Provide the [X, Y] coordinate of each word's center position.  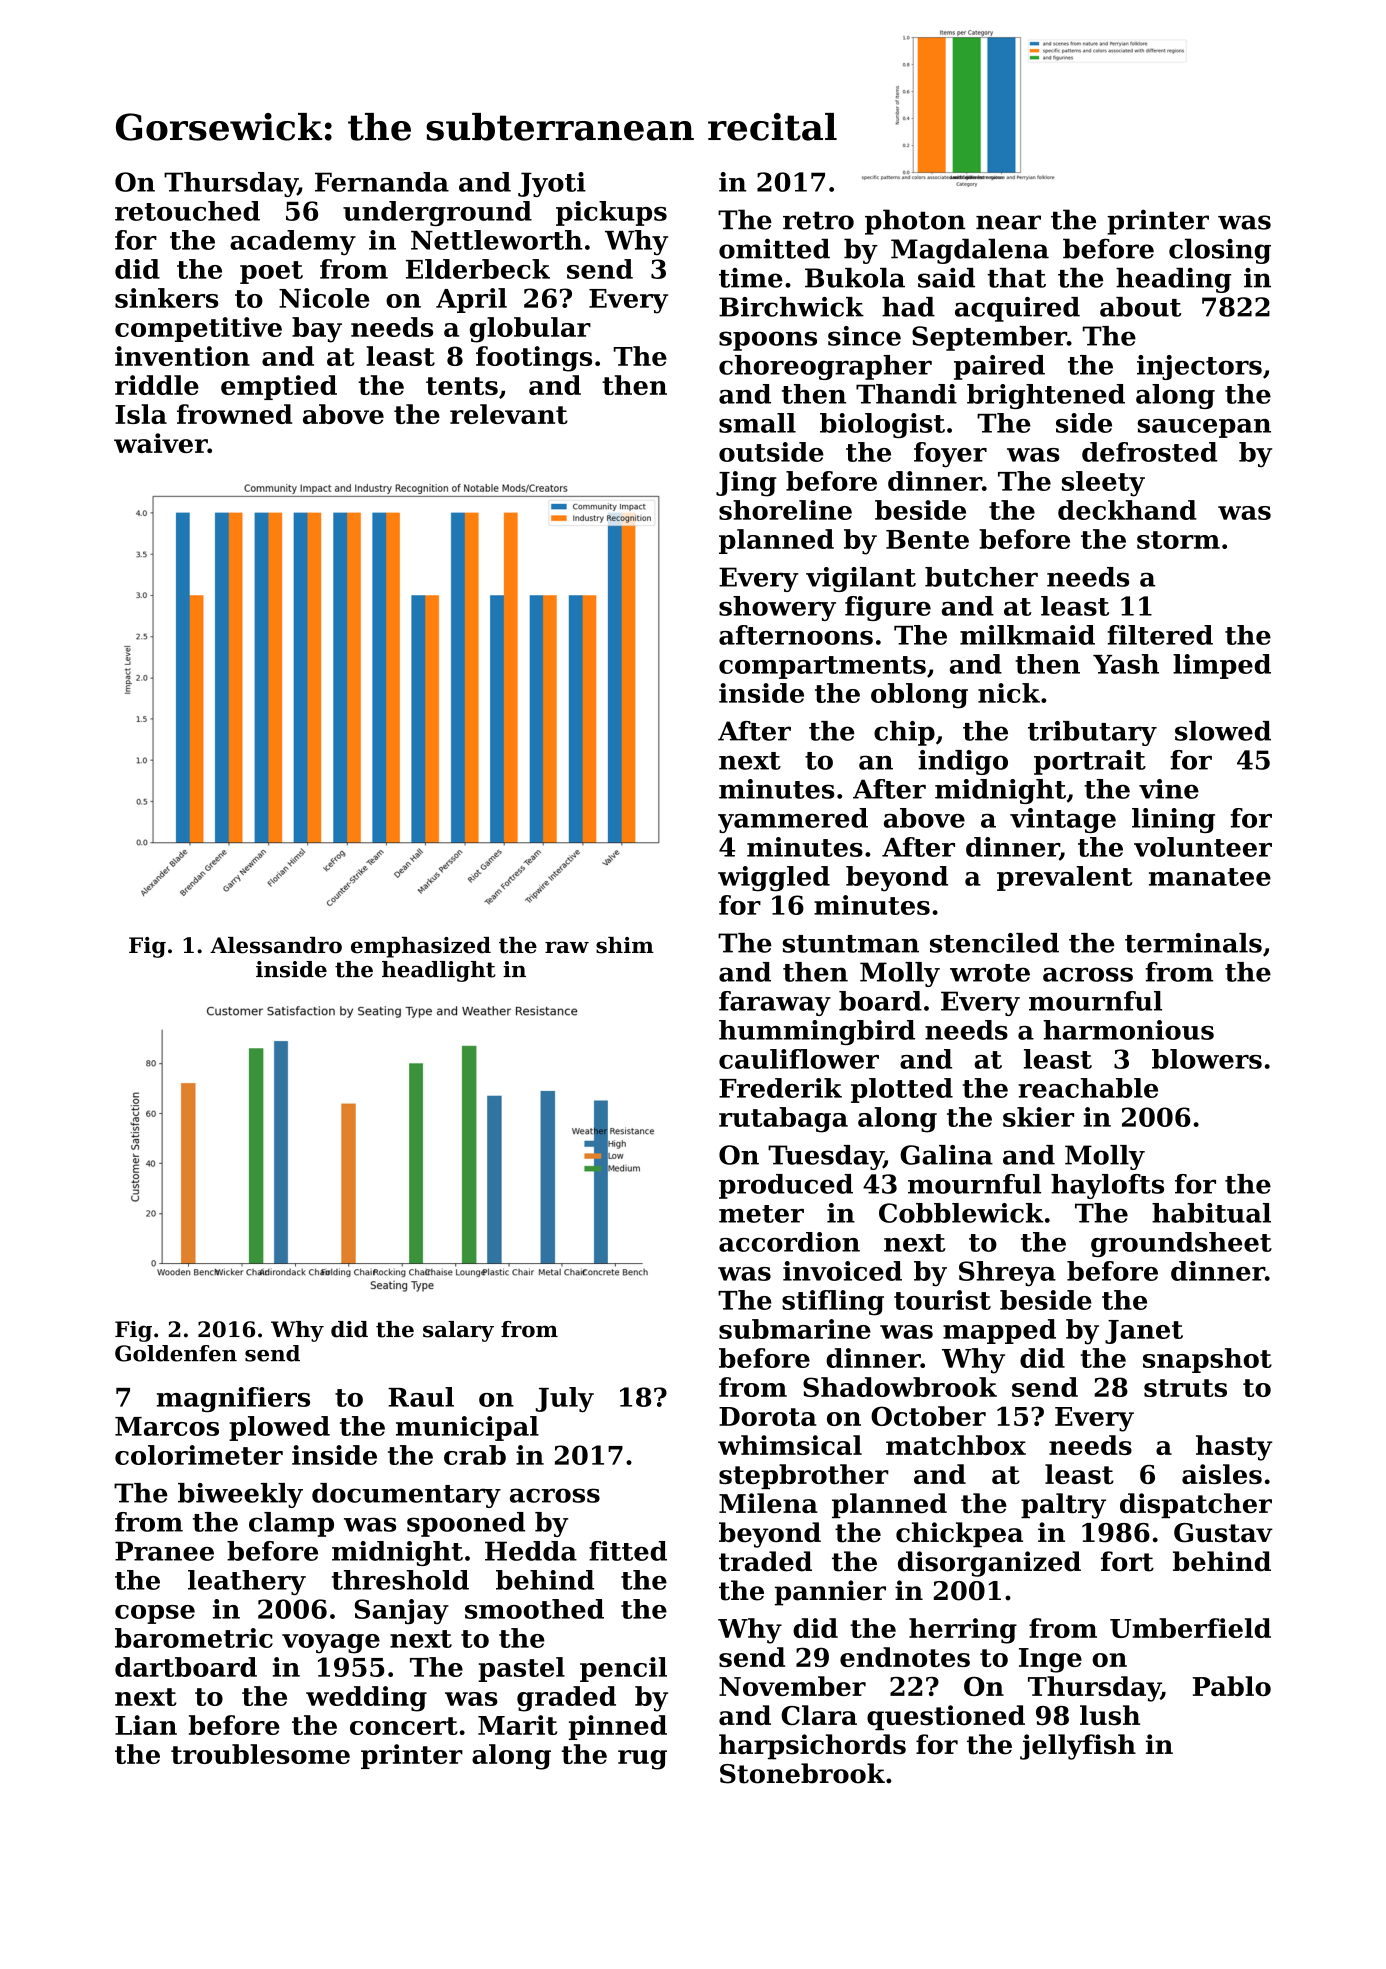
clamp [291, 1524]
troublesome [260, 1754]
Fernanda [382, 182]
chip [904, 733]
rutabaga [783, 1120]
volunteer [1203, 847]
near [1008, 222]
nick [1009, 693]
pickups [611, 213]
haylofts [1107, 1186]
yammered [793, 820]
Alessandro [276, 945]
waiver [161, 443]
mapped [999, 1331]
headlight [439, 971]
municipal [467, 1428]
